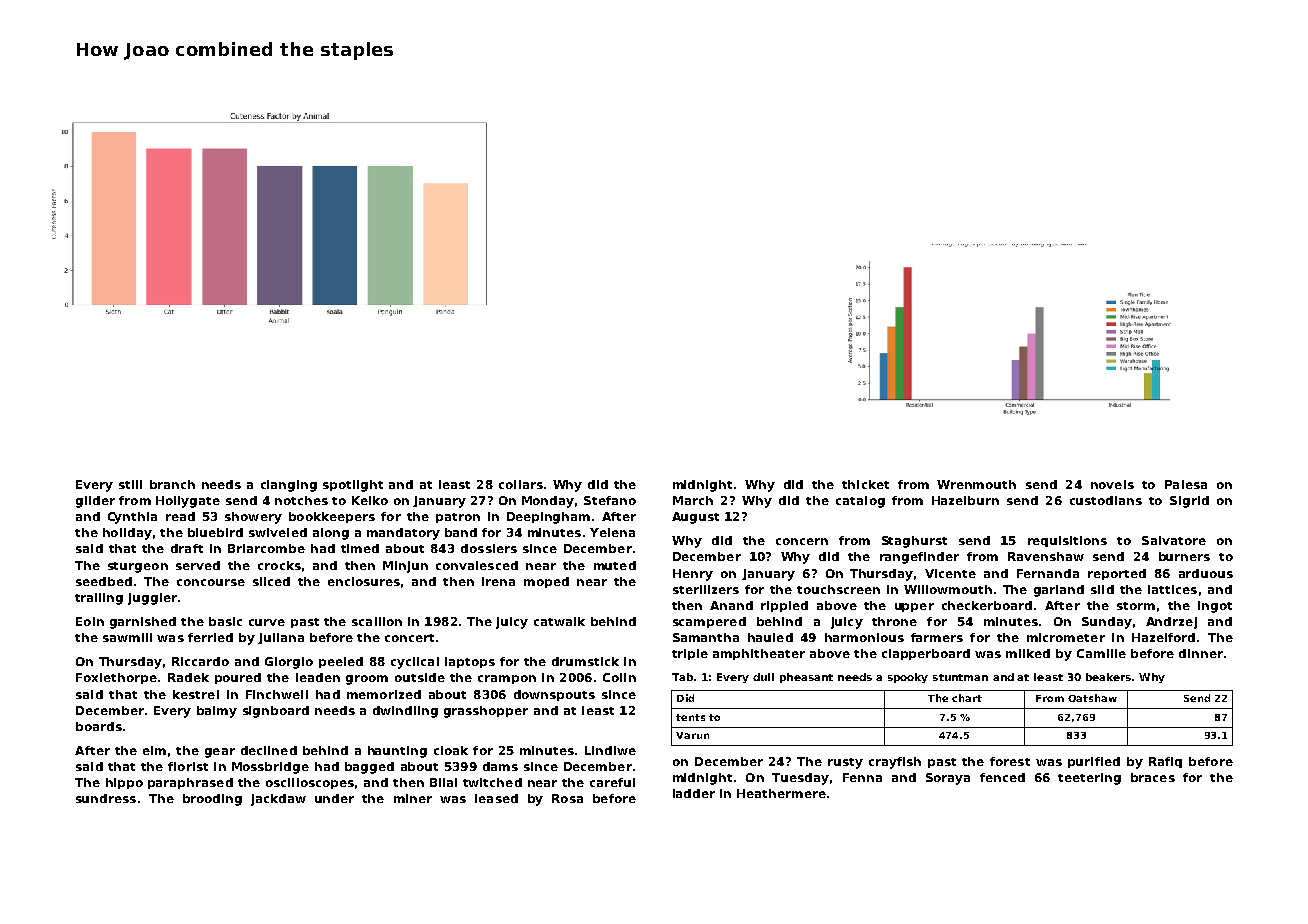 This screenshot has height=924, width=1308. Describe the element at coordinates (190, 783) in the screenshot. I see `paraphrased` at that location.
